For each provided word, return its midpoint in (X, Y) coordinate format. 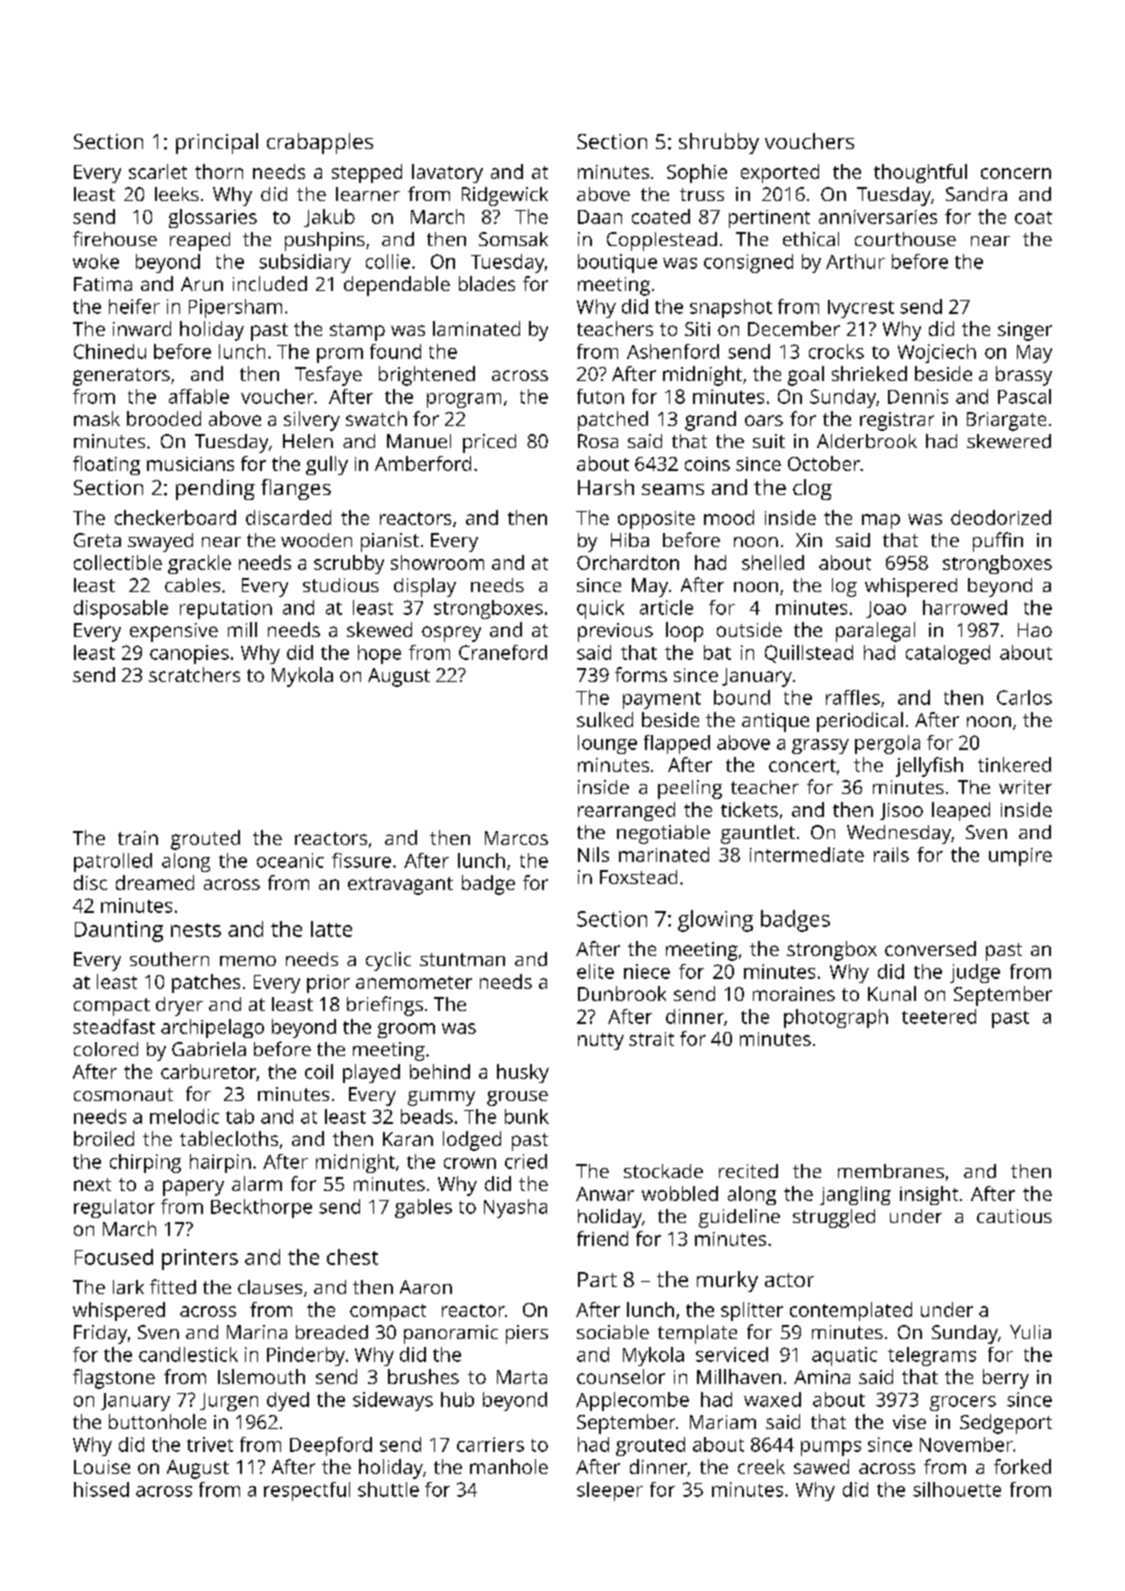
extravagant (400, 886)
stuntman (462, 959)
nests (196, 930)
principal (217, 143)
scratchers (194, 674)
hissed (101, 1489)
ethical (811, 239)
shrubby (719, 143)
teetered (939, 1016)
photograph (836, 1018)
